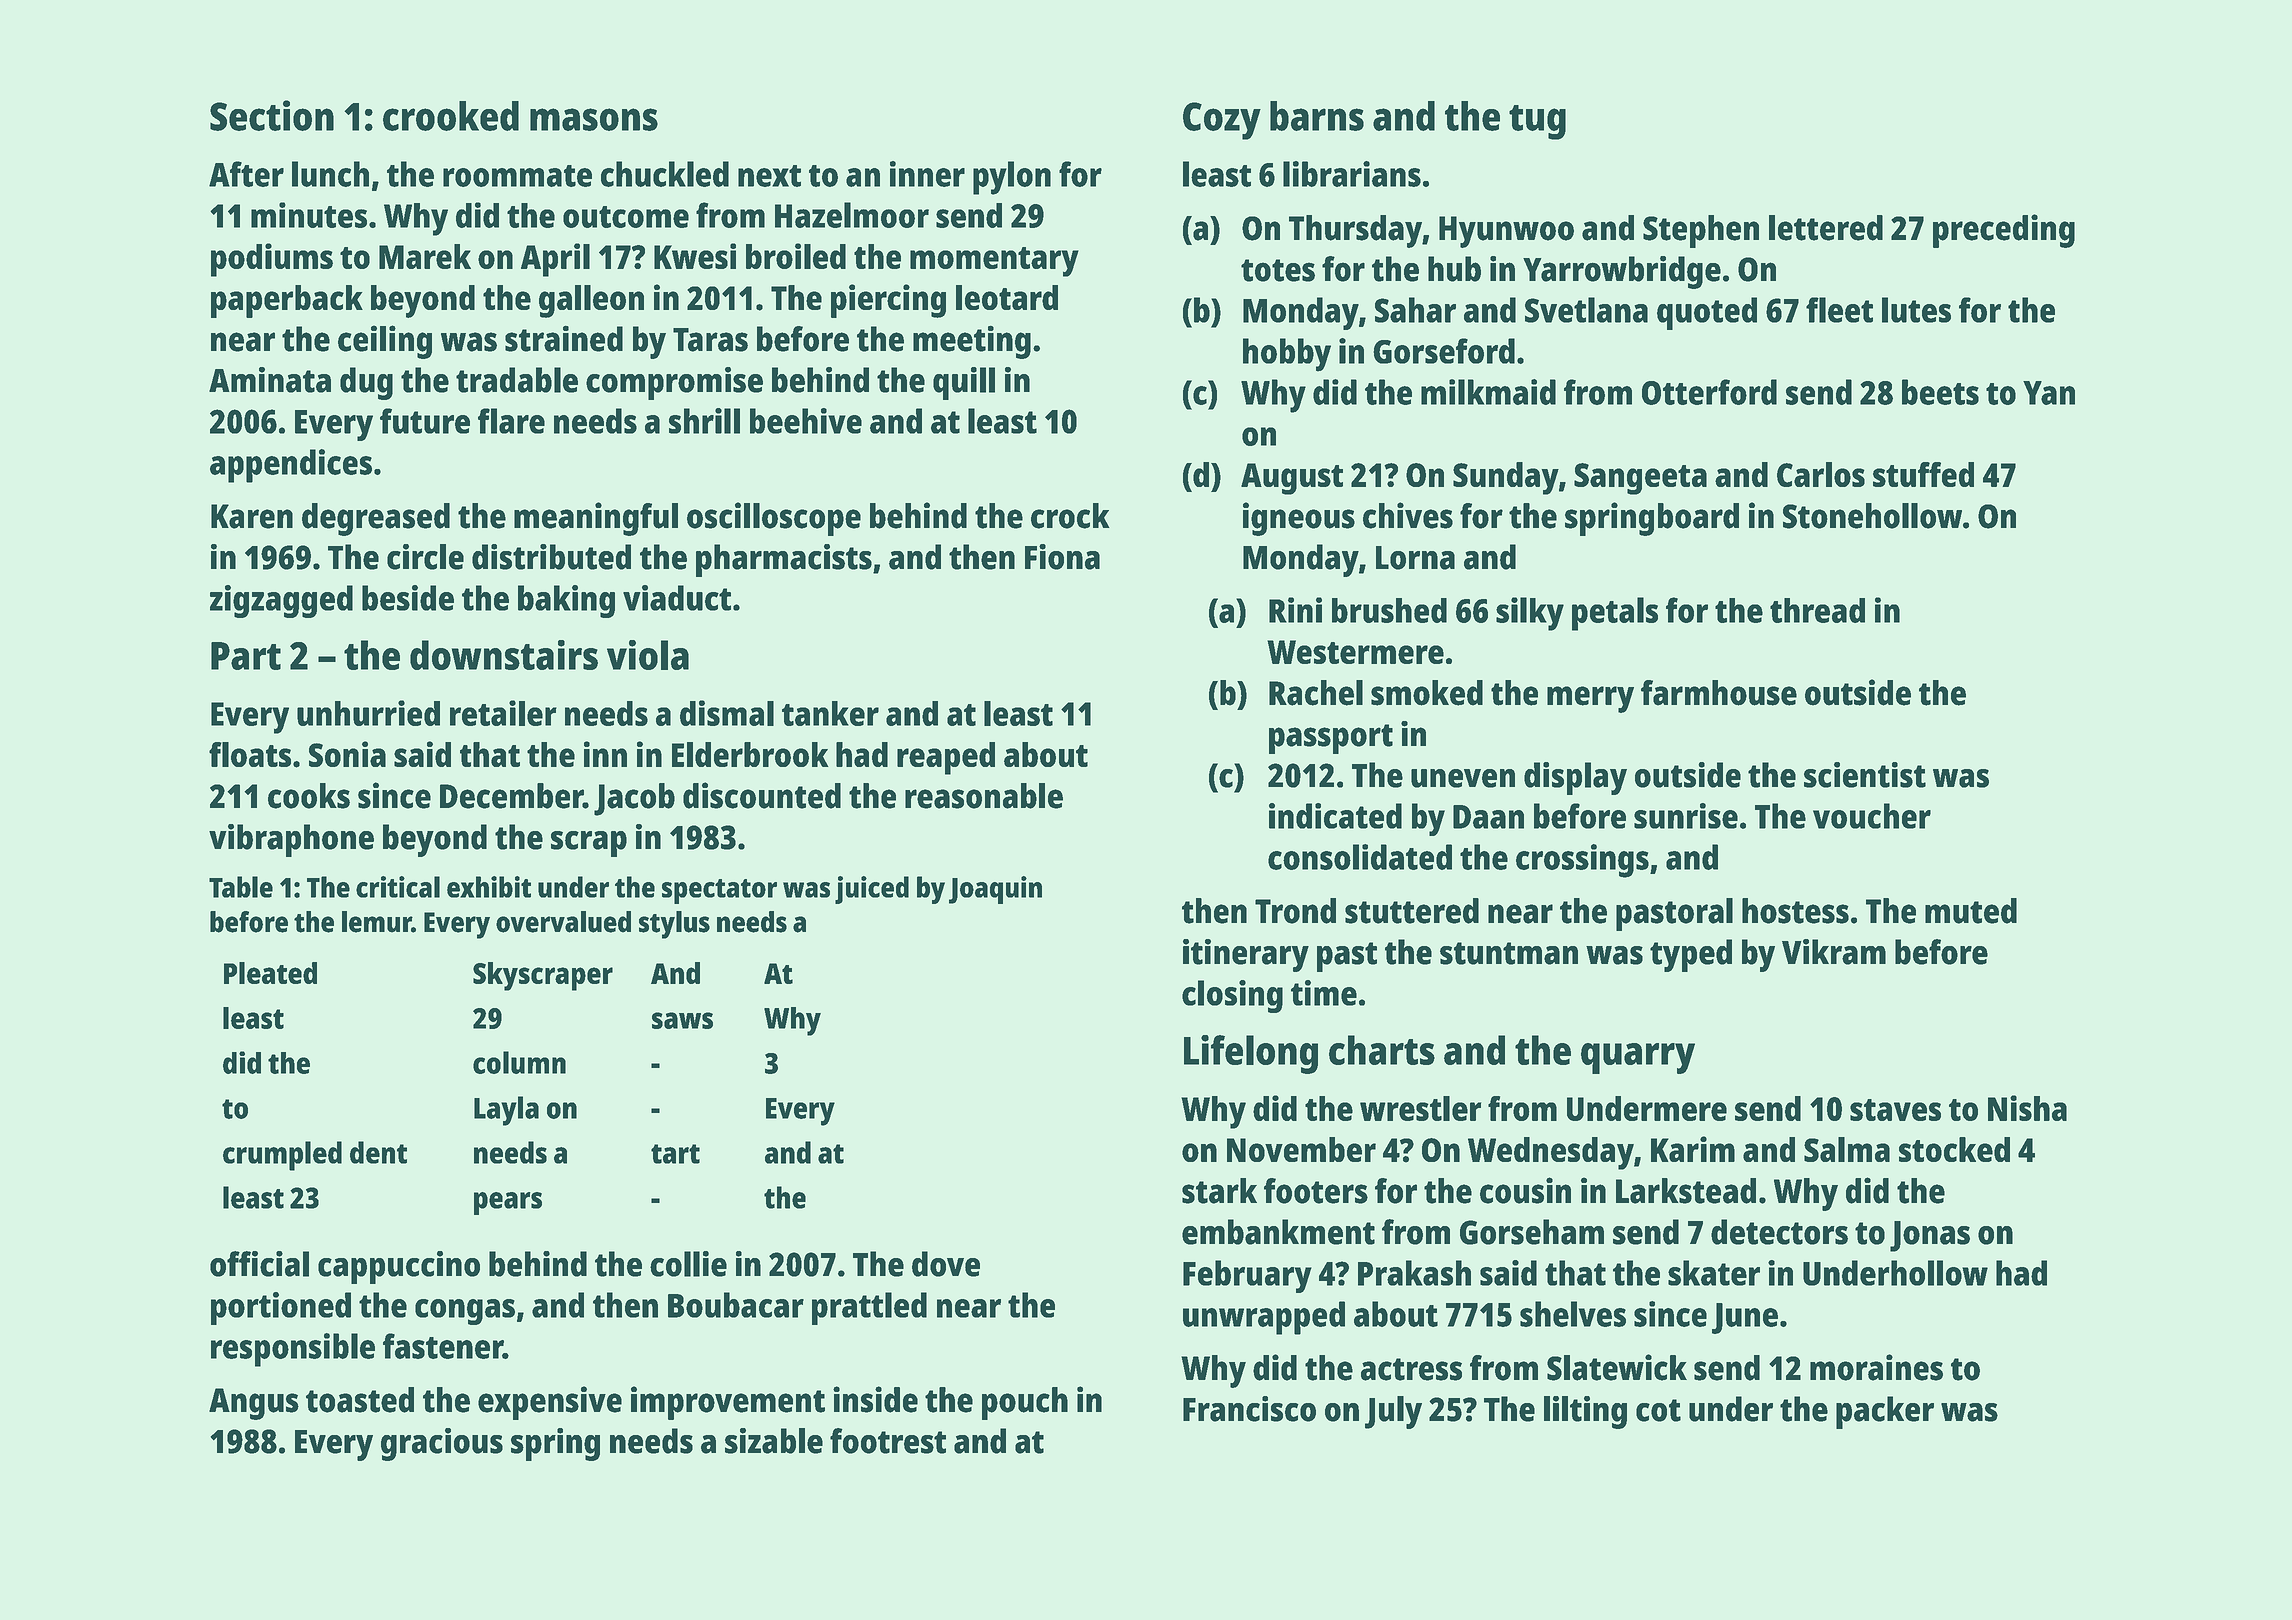  What do you see at coordinates (875, 1399) in the image?
I see `inside` at bounding box center [875, 1399].
